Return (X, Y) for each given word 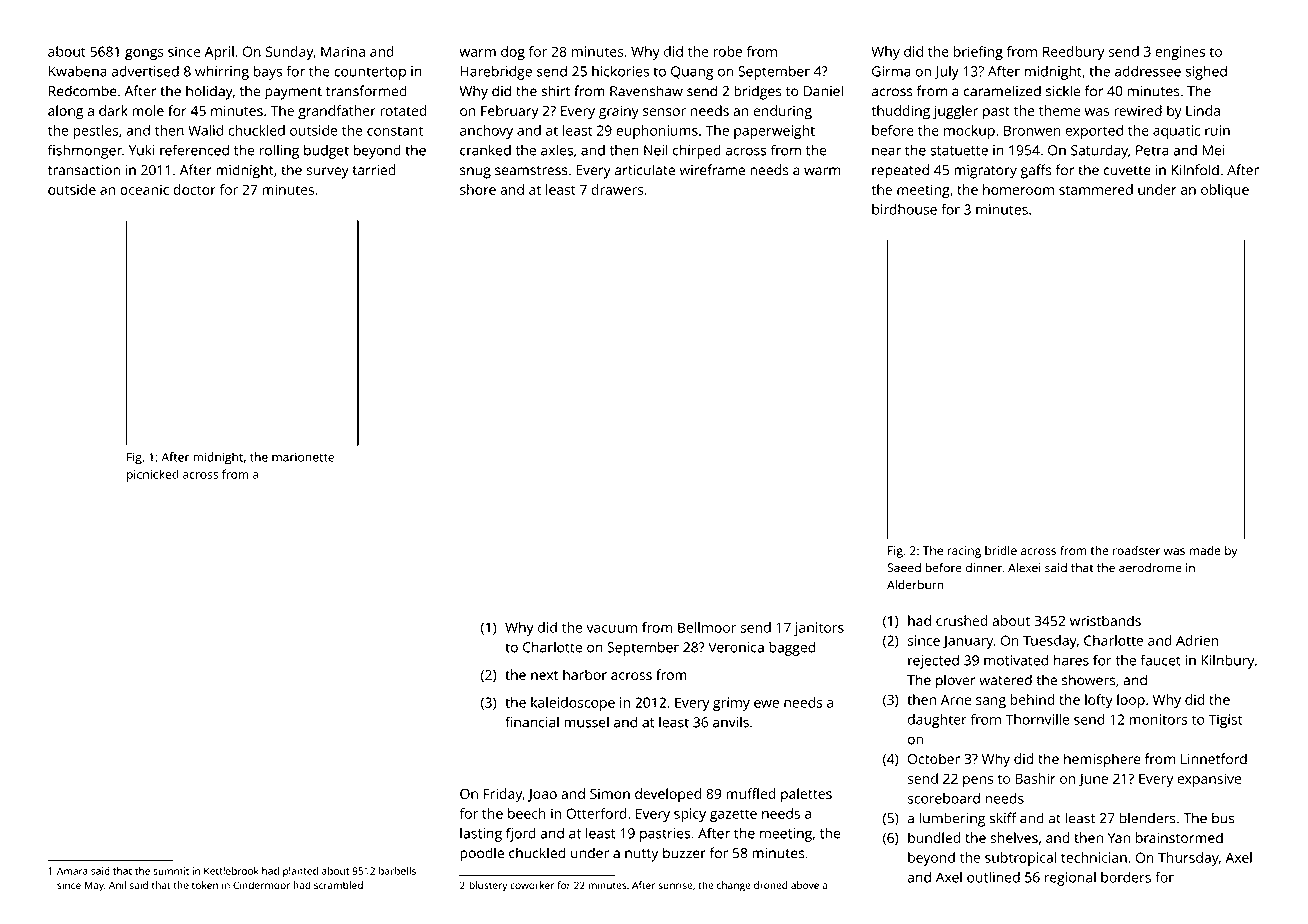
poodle (482, 854)
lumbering (952, 819)
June (1093, 780)
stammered (1096, 189)
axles (557, 150)
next (544, 675)
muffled (751, 793)
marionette (303, 457)
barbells (397, 871)
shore (478, 189)
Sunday (289, 53)
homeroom (1018, 189)
